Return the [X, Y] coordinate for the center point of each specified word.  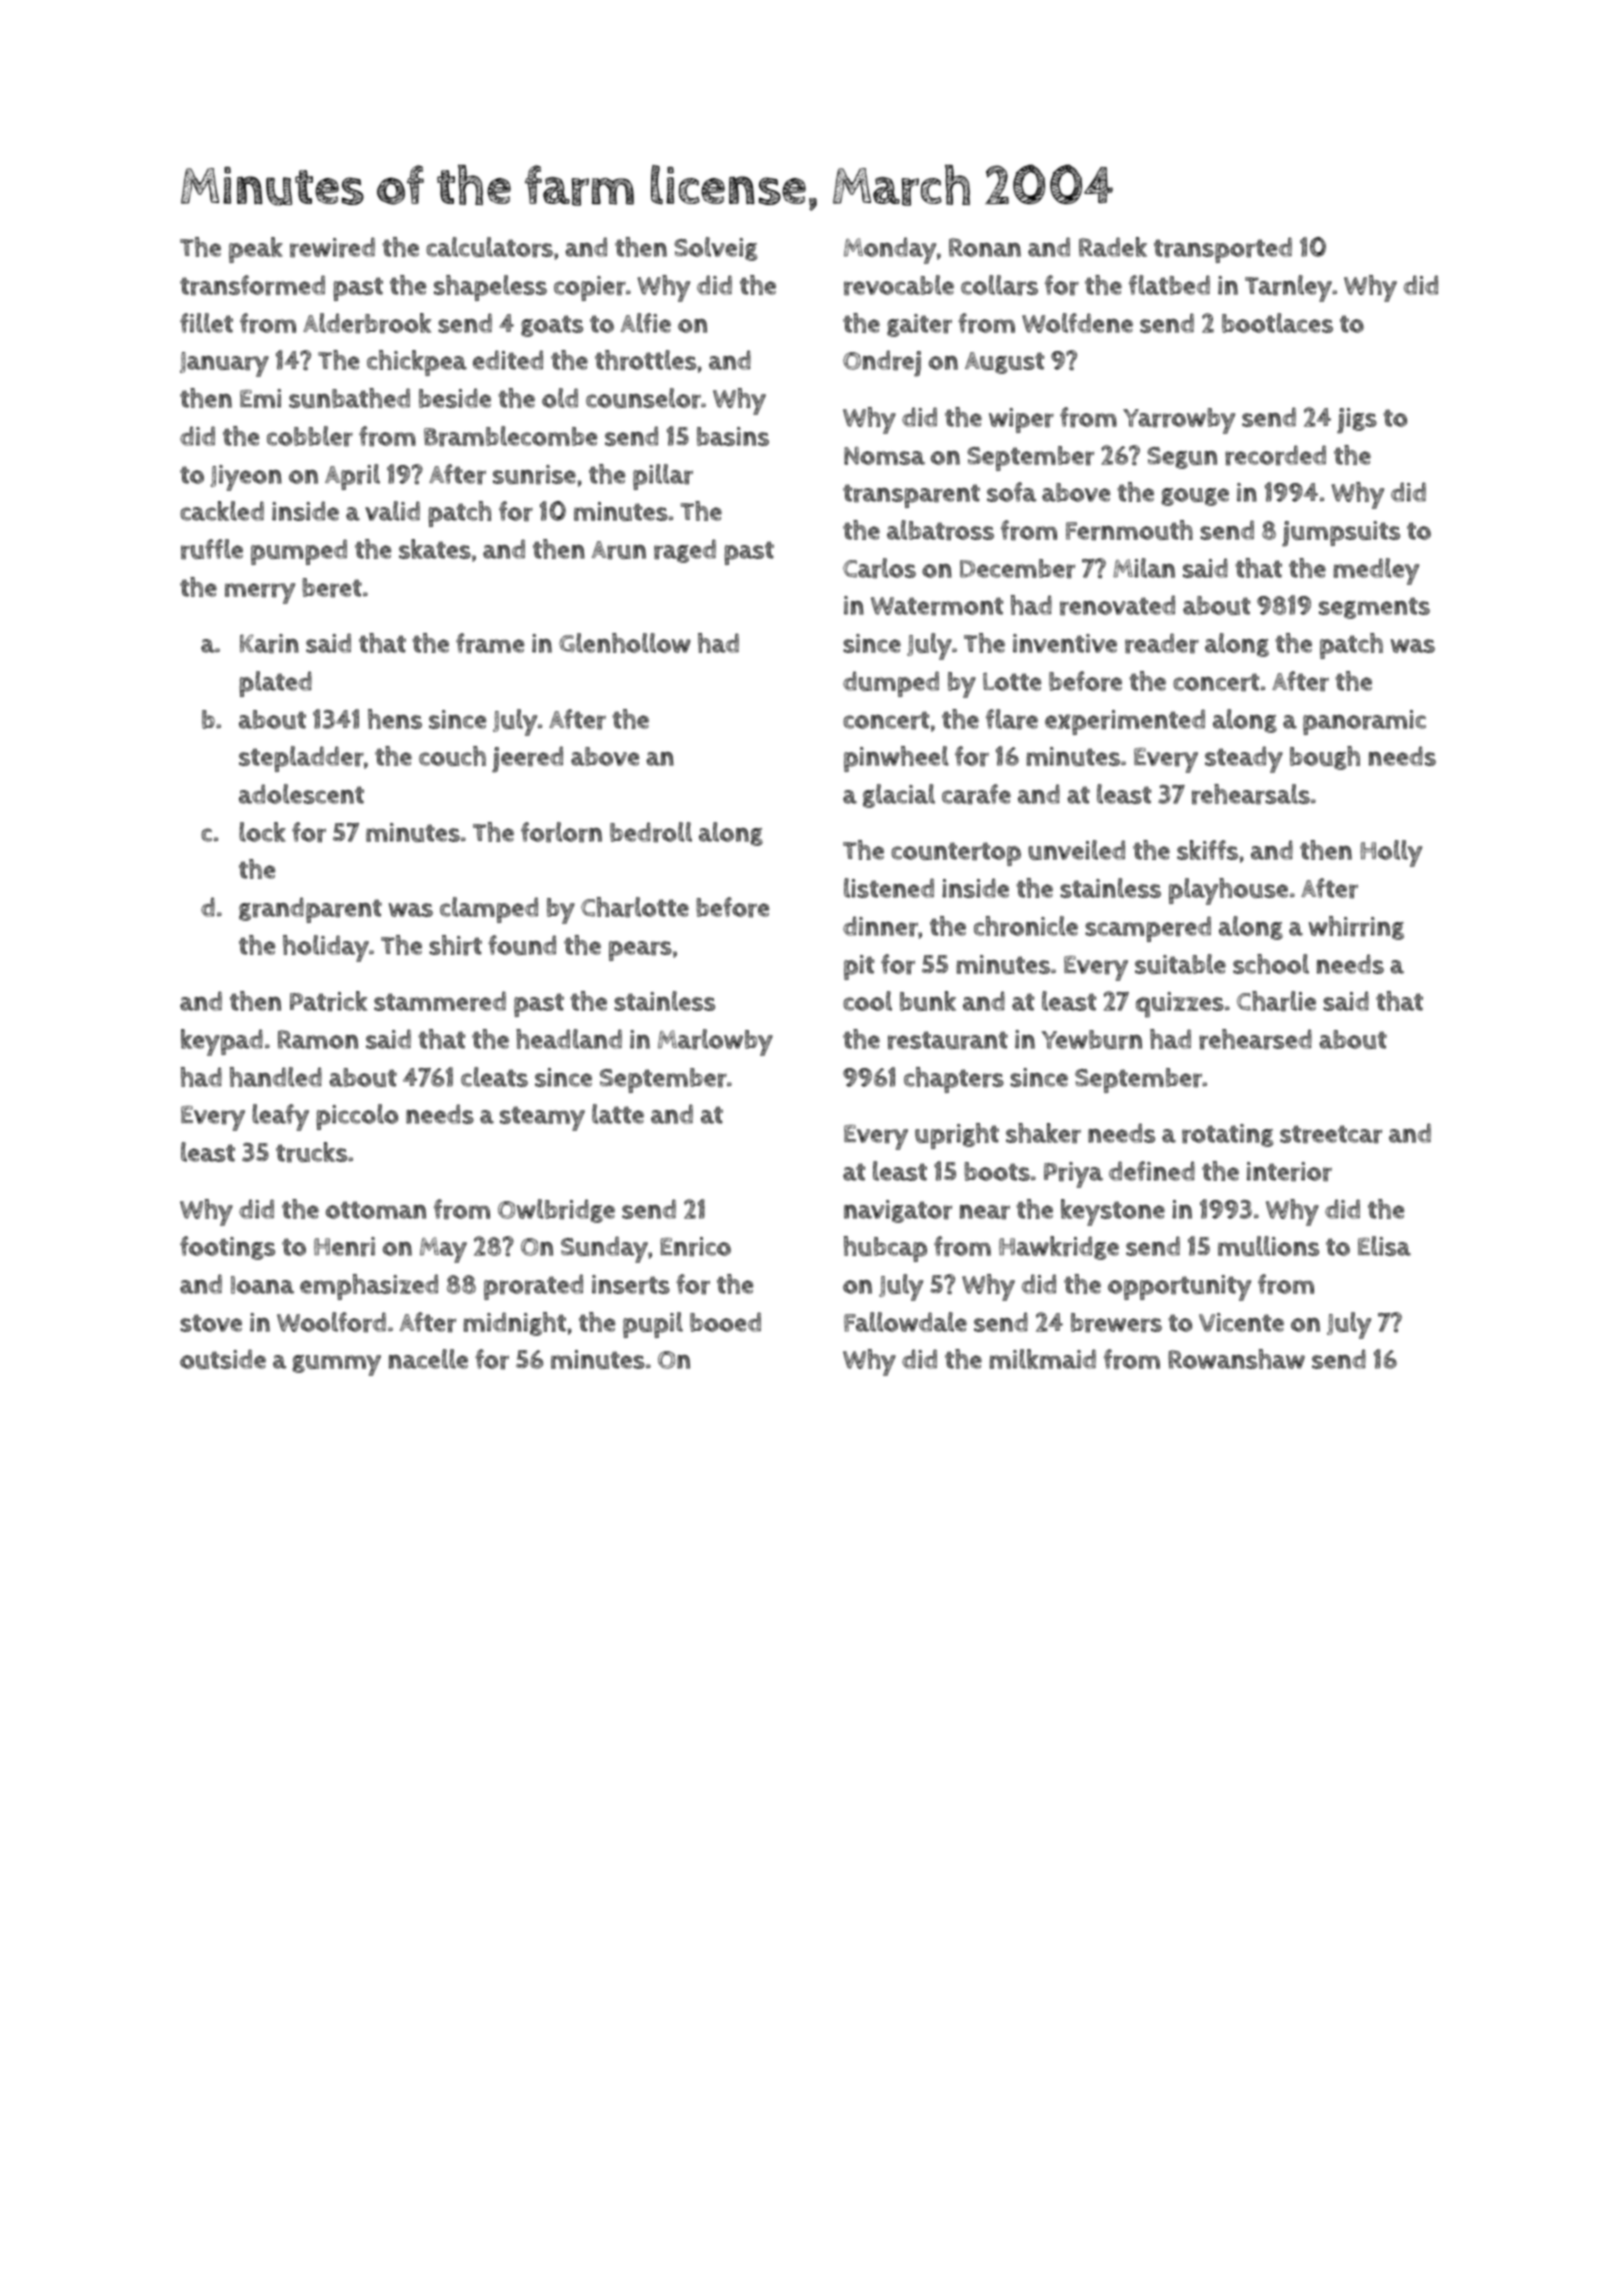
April [352, 477]
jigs [1357, 421]
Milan [1144, 568]
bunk [928, 1001]
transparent [911, 496]
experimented [1125, 722]
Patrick [328, 1001]
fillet [206, 323]
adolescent [301, 794]
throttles [645, 360]
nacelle [428, 1359]
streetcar [1331, 1134]
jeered [527, 759]
